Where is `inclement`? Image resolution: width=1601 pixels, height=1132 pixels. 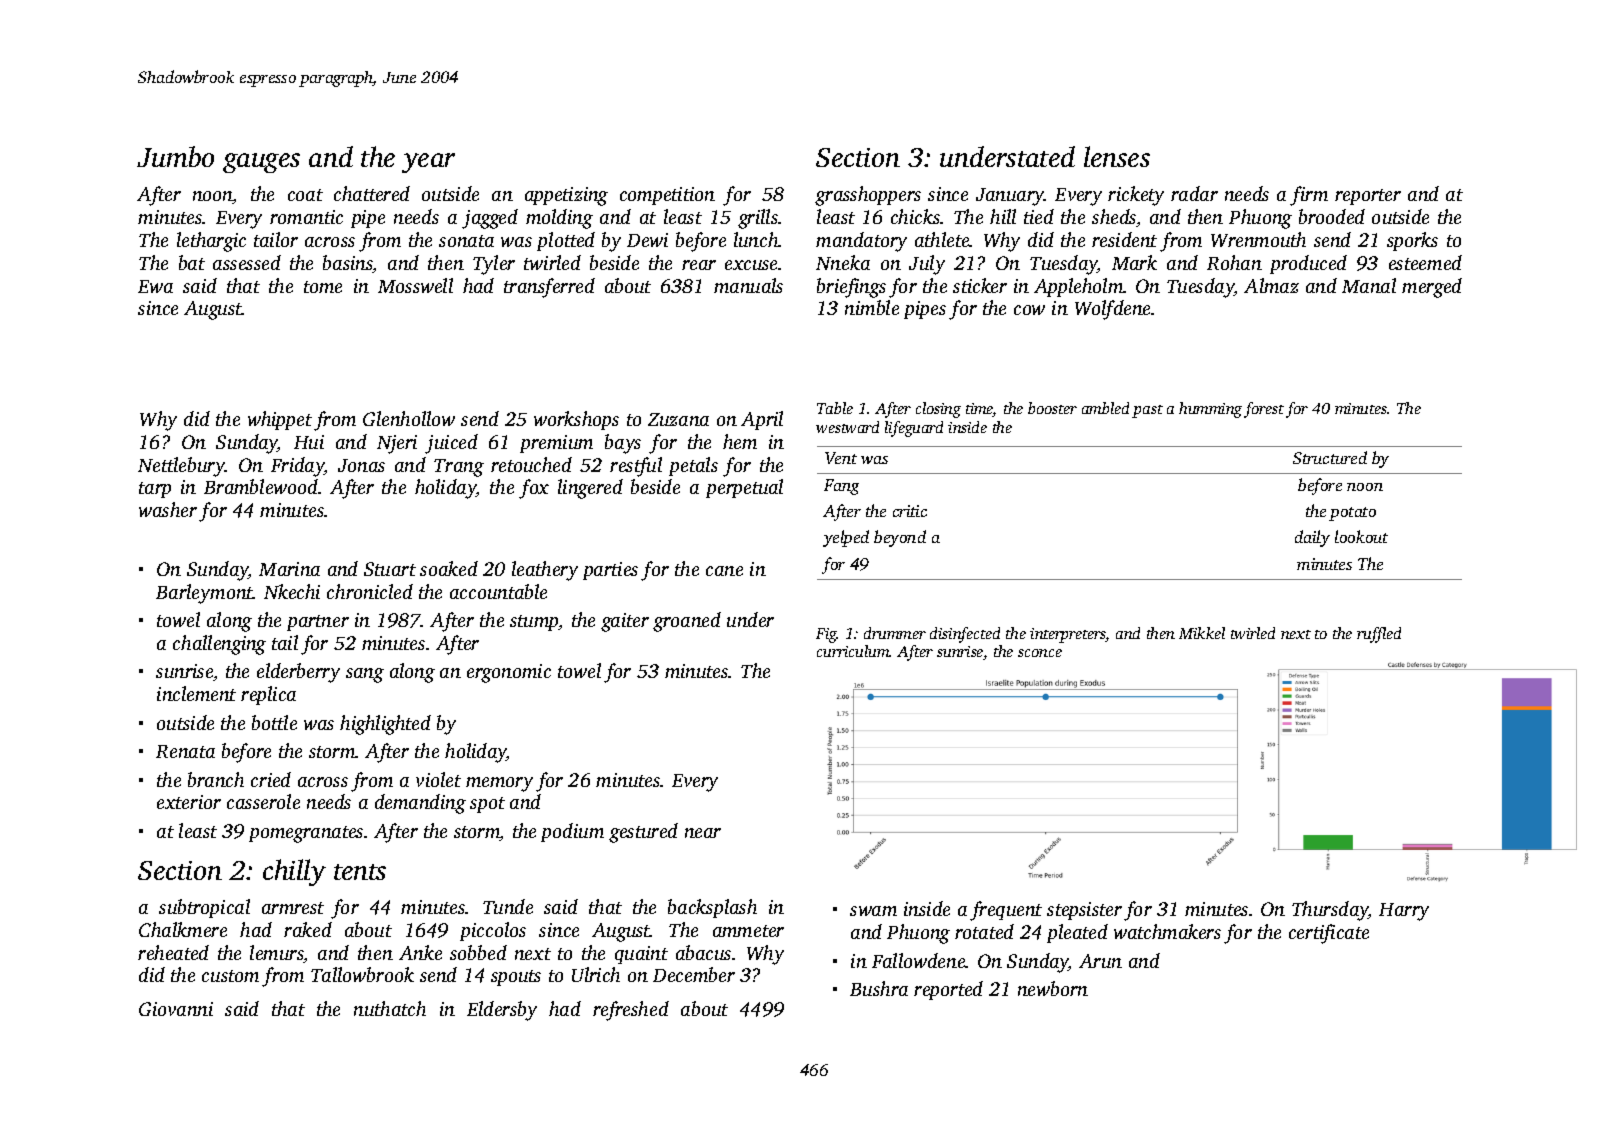
inclement is located at coordinates (196, 693).
